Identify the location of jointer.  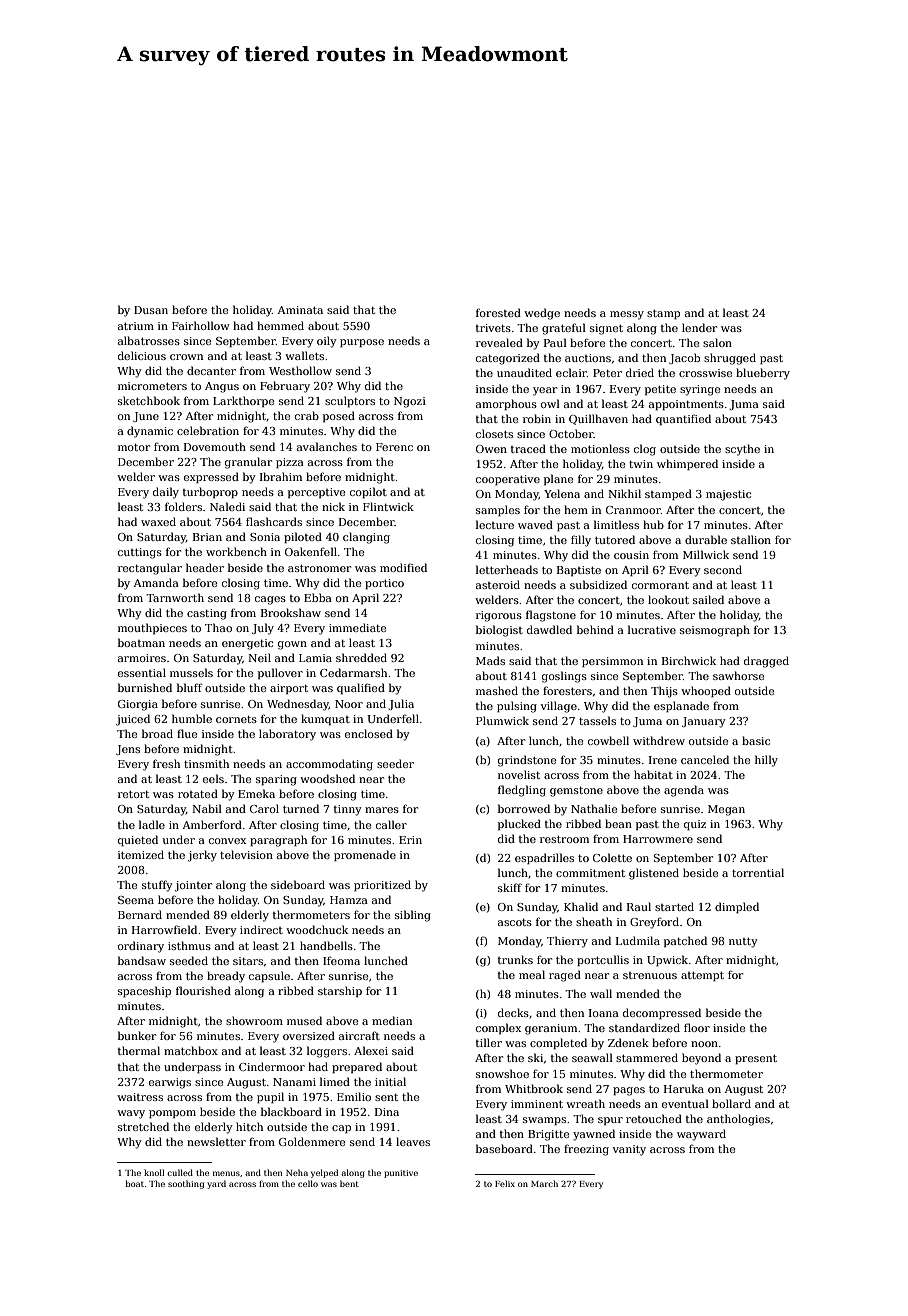
(193, 886).
